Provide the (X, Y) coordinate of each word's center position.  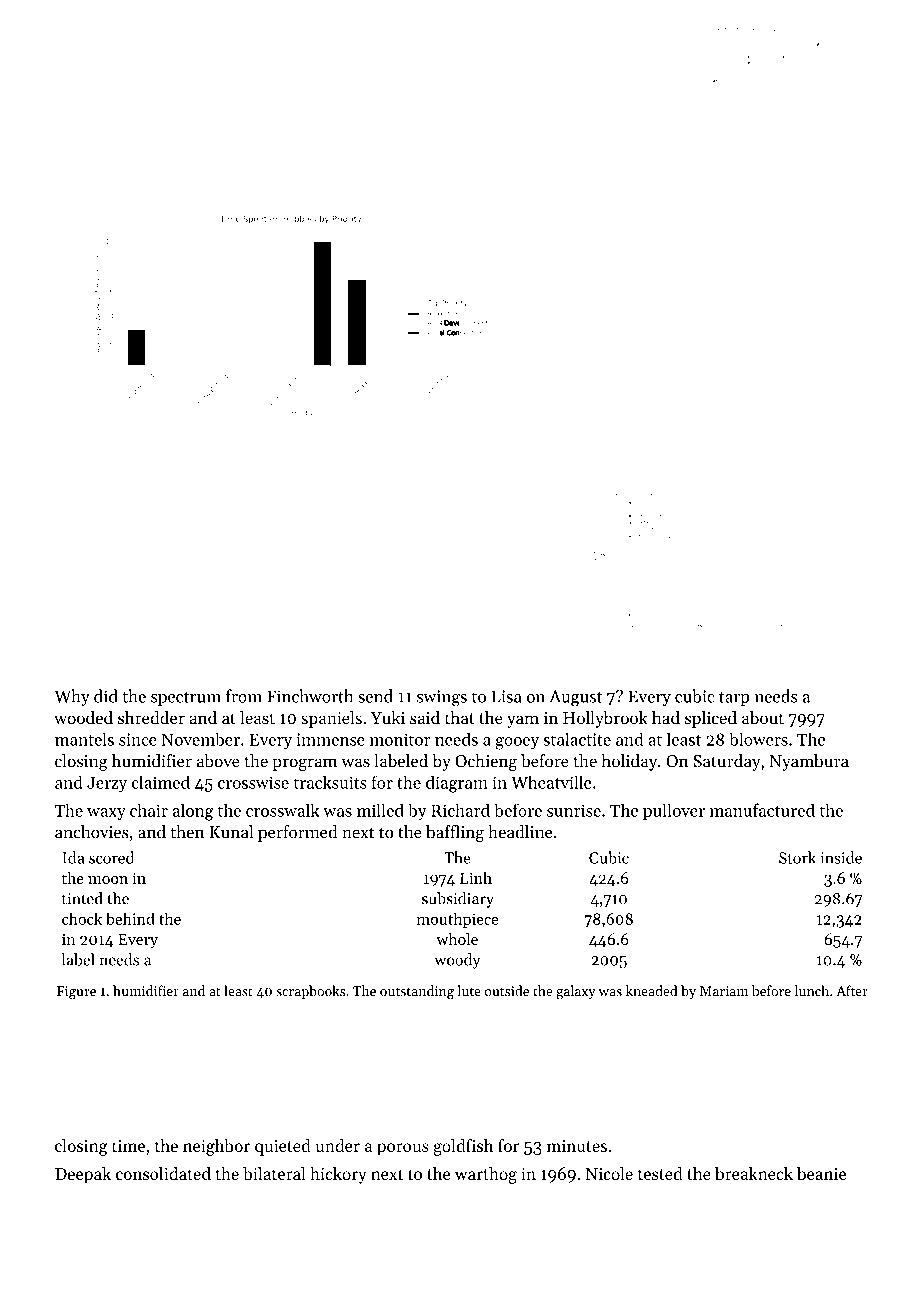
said (425, 717)
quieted (283, 1147)
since (138, 739)
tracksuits (330, 782)
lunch (811, 990)
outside (507, 990)
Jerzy (107, 784)
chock (82, 918)
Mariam (724, 991)
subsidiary (458, 900)
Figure (76, 993)
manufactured (762, 810)
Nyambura (809, 762)
